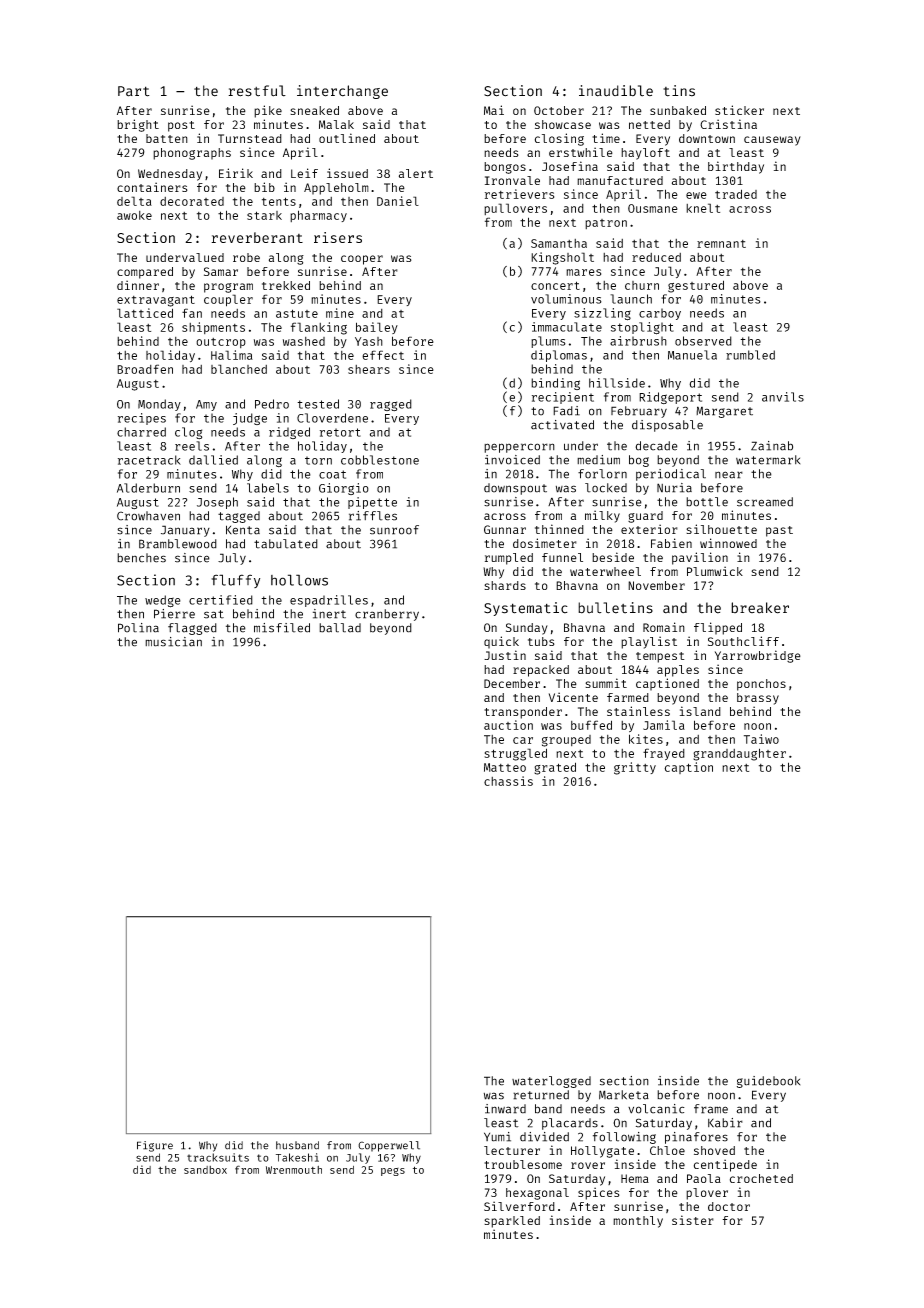 Image resolution: width=924 pixels, height=1308 pixels. I want to click on gritty, so click(635, 768).
